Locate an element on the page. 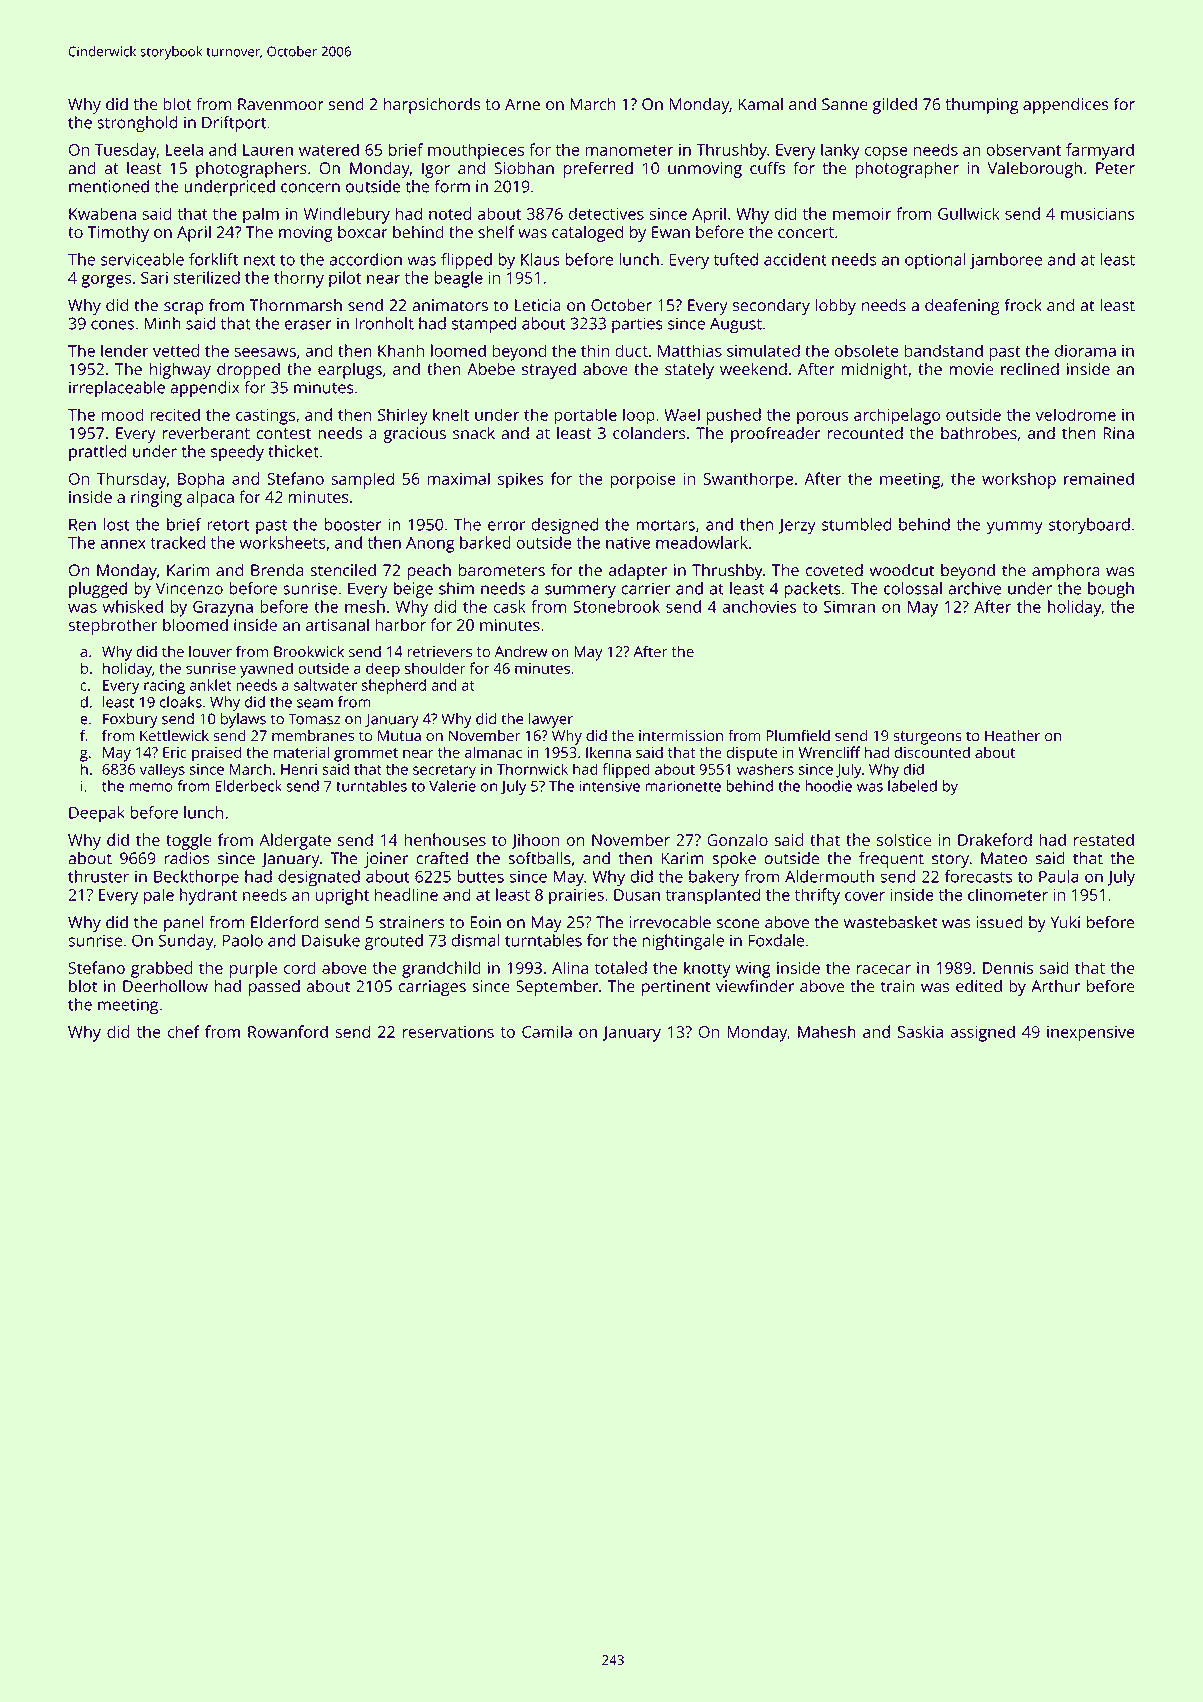 This image has width=1203, height=1702. recited is located at coordinates (175, 414).
